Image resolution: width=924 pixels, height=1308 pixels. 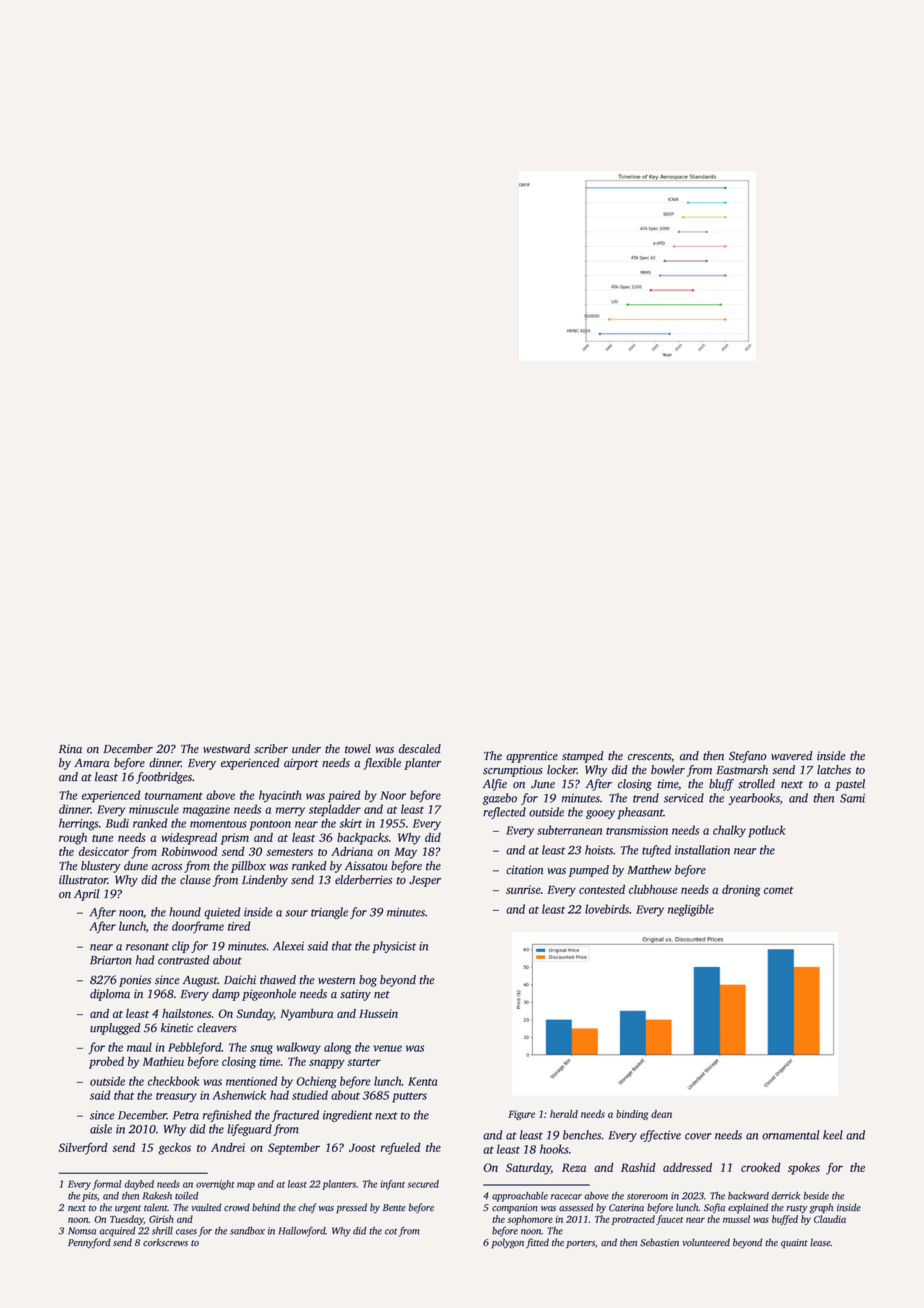 I want to click on Hussein, so click(x=378, y=1013).
